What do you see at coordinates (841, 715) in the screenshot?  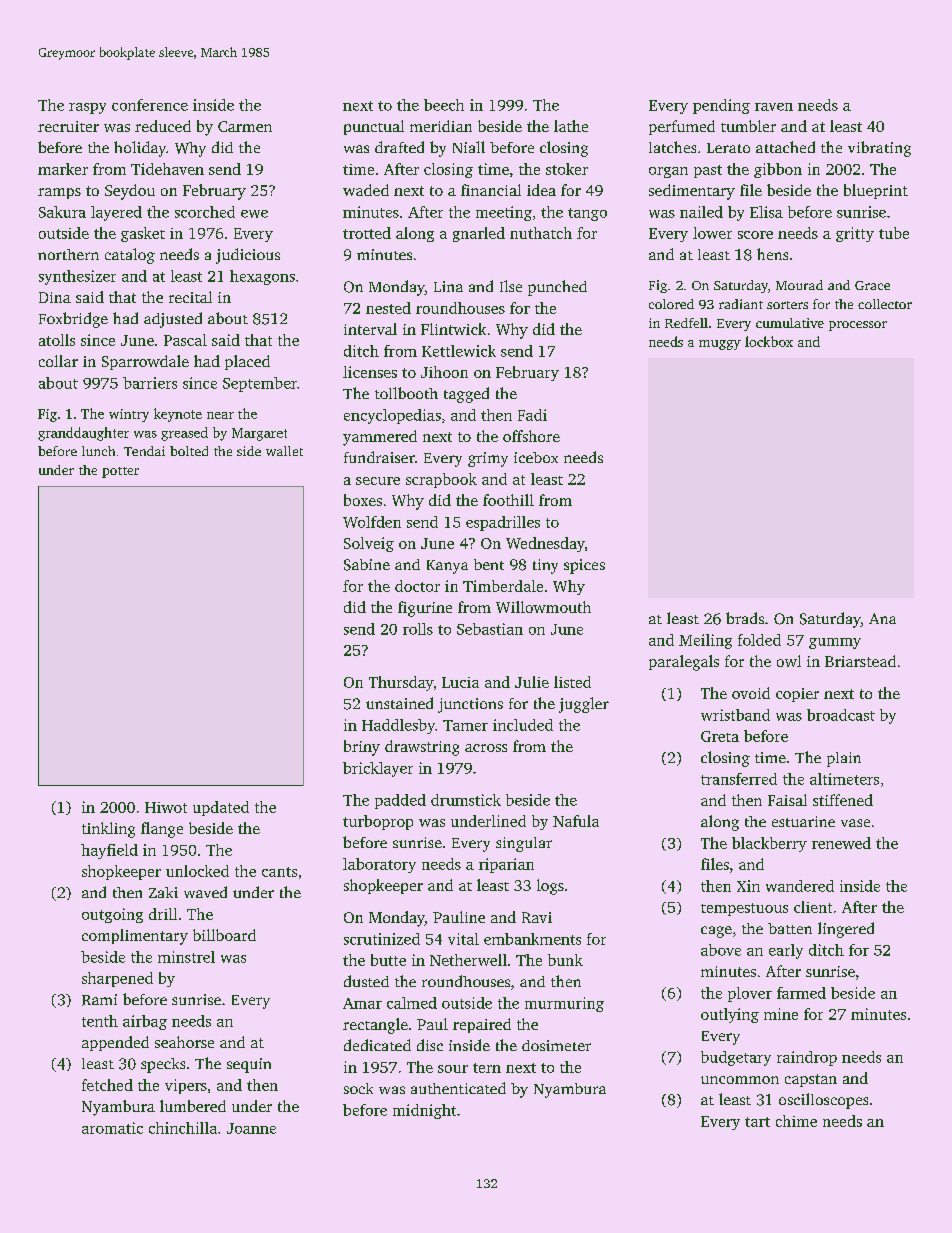 I see `broadcast` at bounding box center [841, 715].
